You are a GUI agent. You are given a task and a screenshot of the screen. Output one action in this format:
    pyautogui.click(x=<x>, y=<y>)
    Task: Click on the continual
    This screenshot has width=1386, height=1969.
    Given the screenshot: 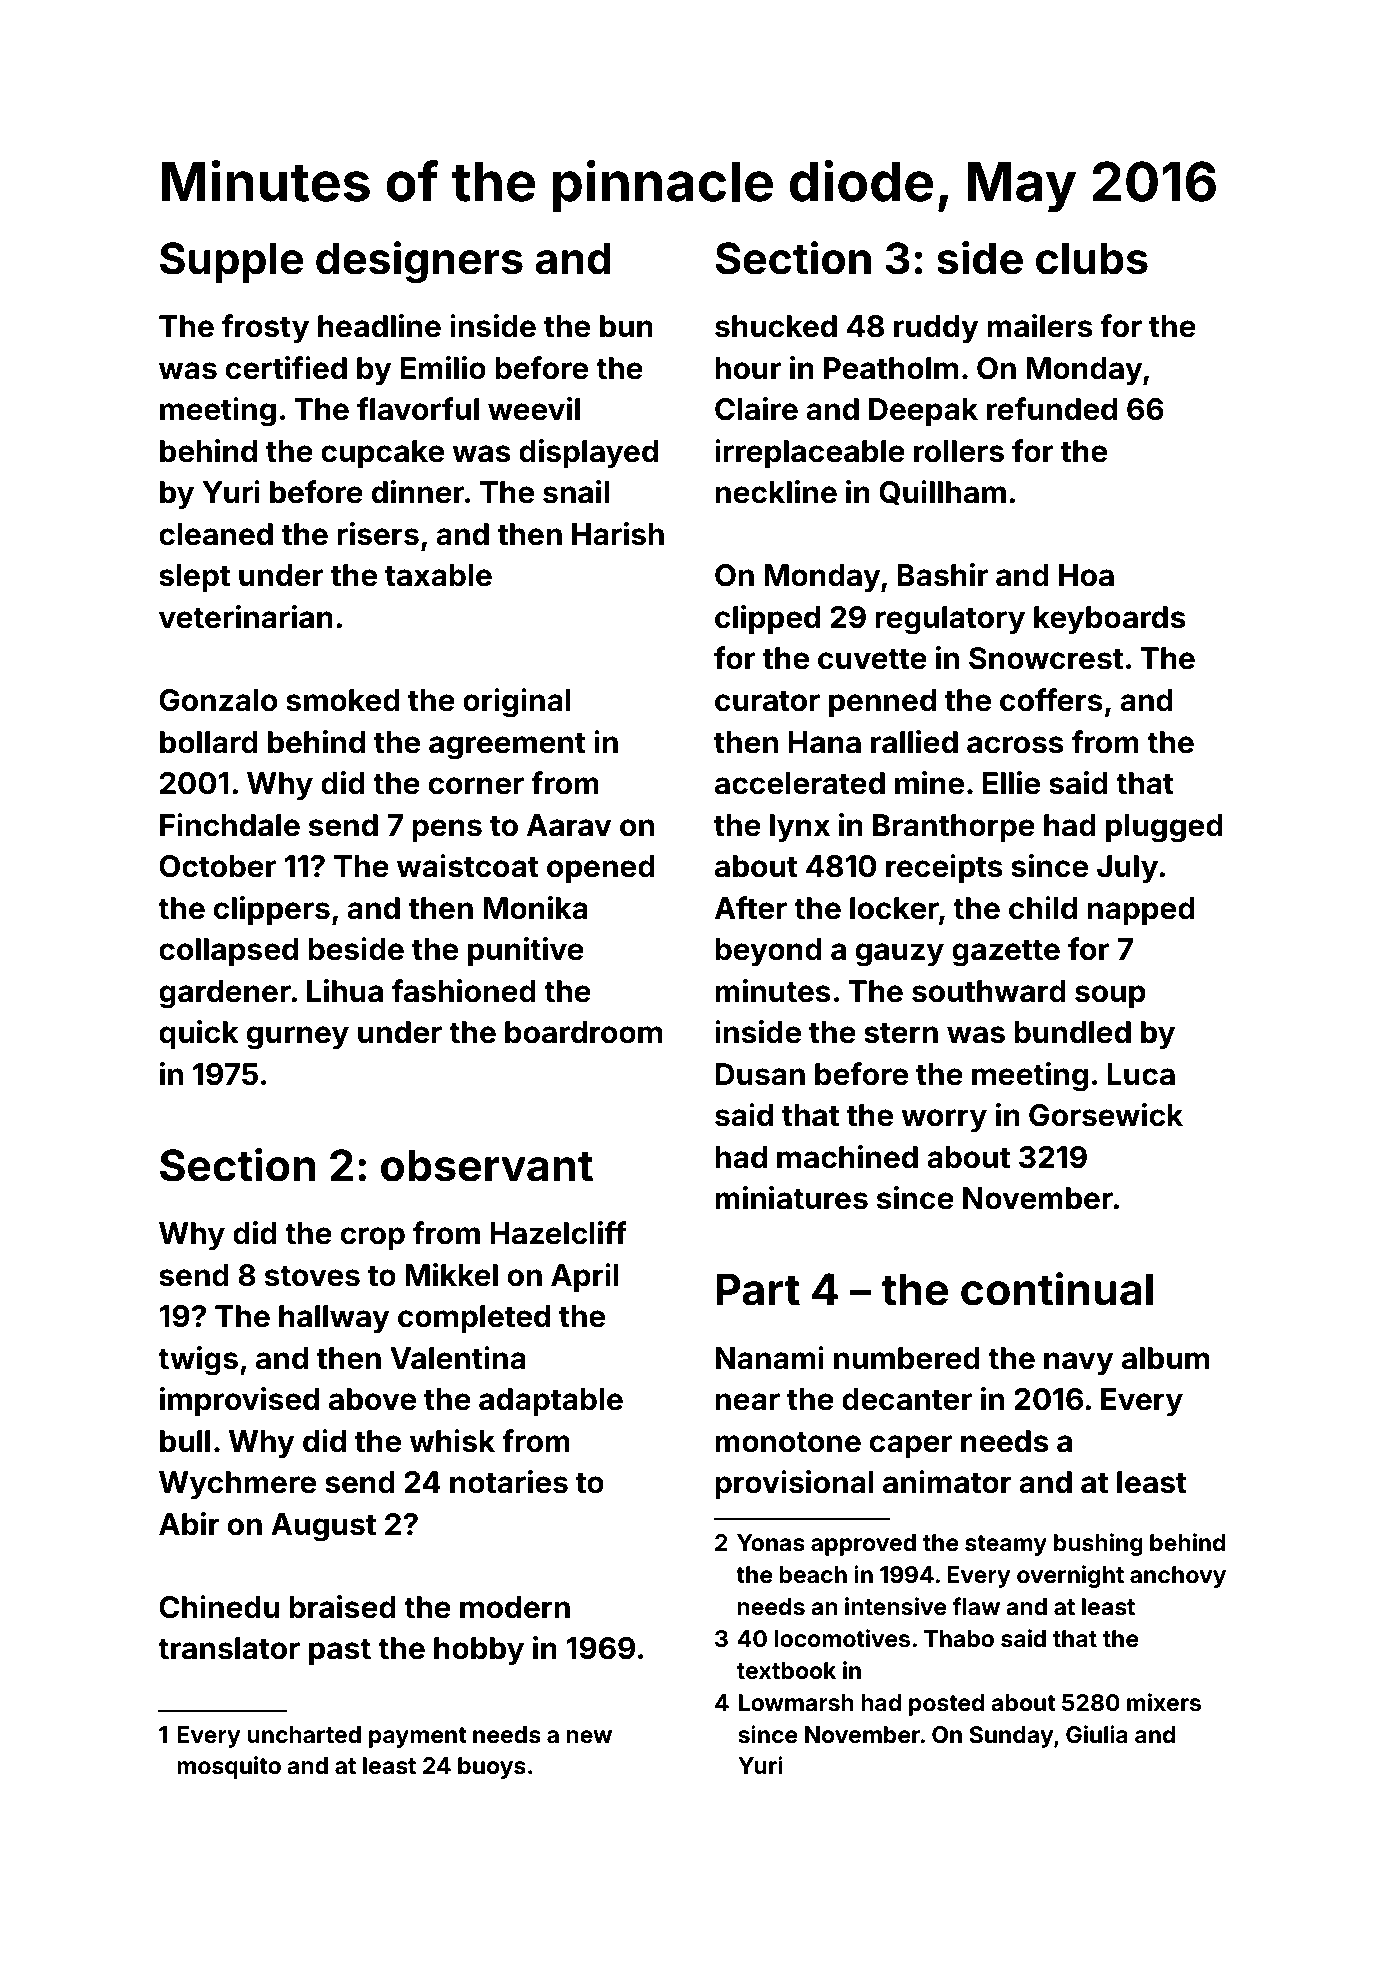 What is the action you would take?
    pyautogui.click(x=1057, y=1289)
